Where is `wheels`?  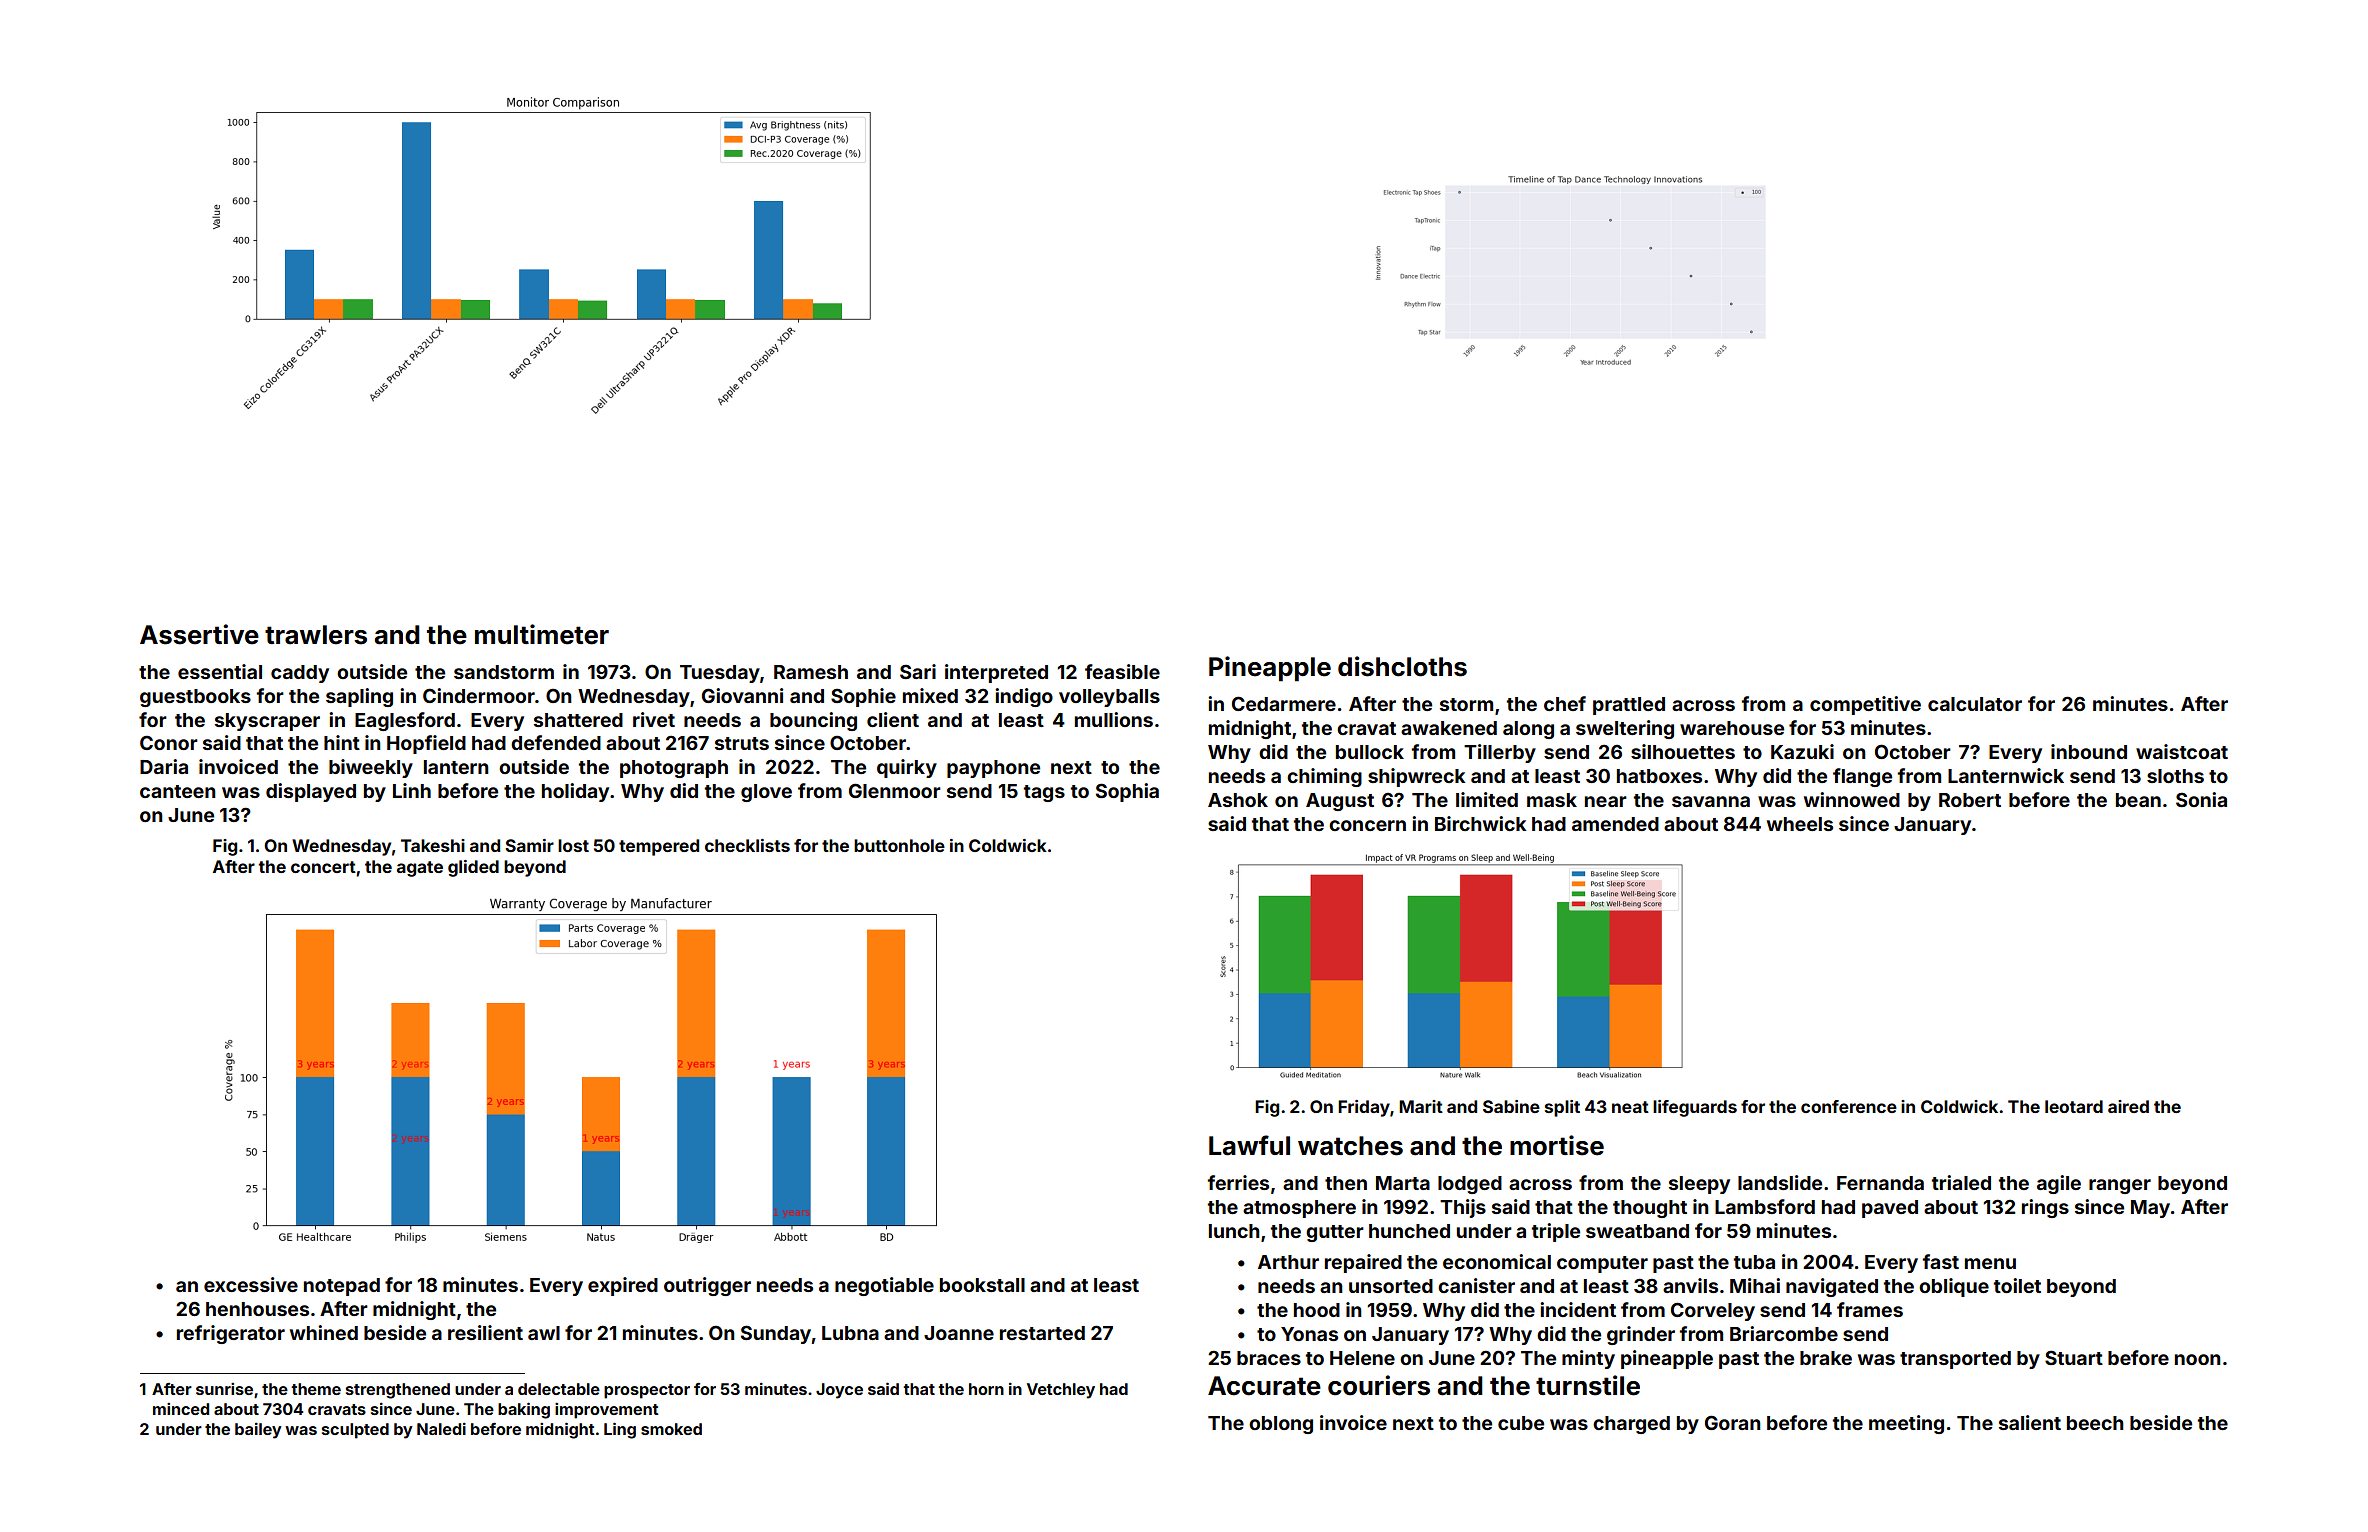
wheels is located at coordinates (1800, 824).
